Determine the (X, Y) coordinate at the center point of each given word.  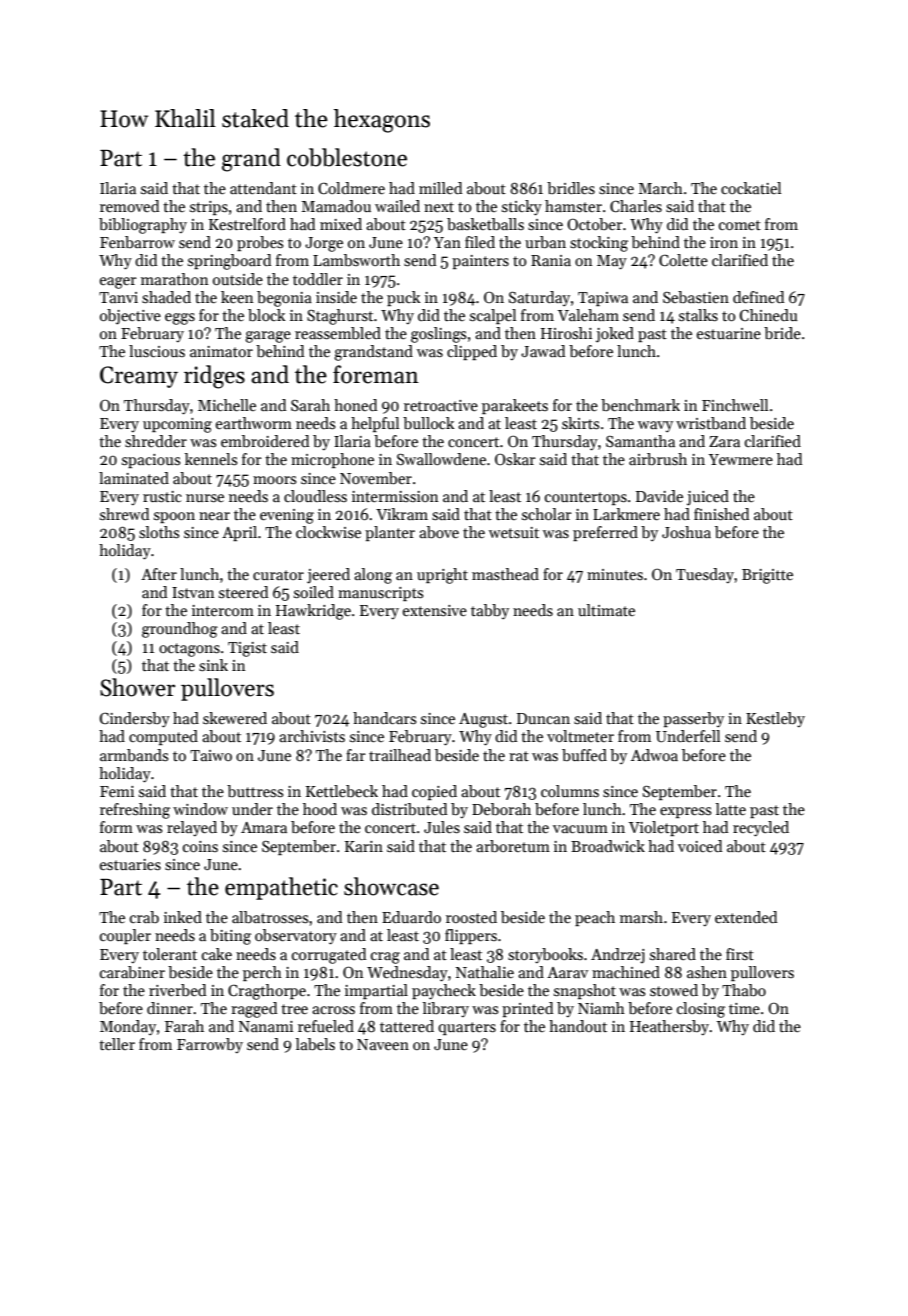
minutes (615, 574)
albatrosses (270, 917)
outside (238, 279)
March (661, 188)
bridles (571, 188)
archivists (312, 736)
